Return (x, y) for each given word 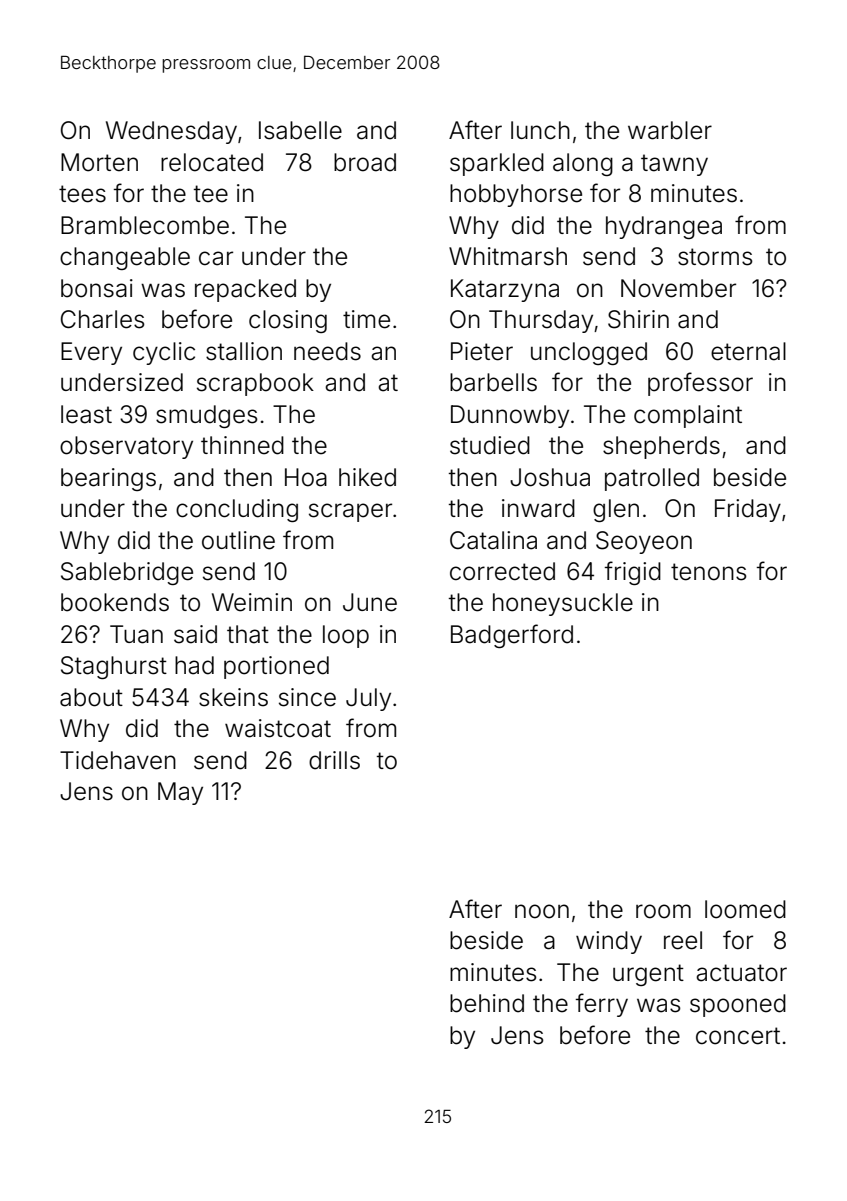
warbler (670, 130)
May (180, 793)
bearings (108, 479)
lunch (540, 130)
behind (487, 1003)
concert (738, 1036)
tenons (709, 572)
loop (346, 636)
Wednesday (171, 132)
